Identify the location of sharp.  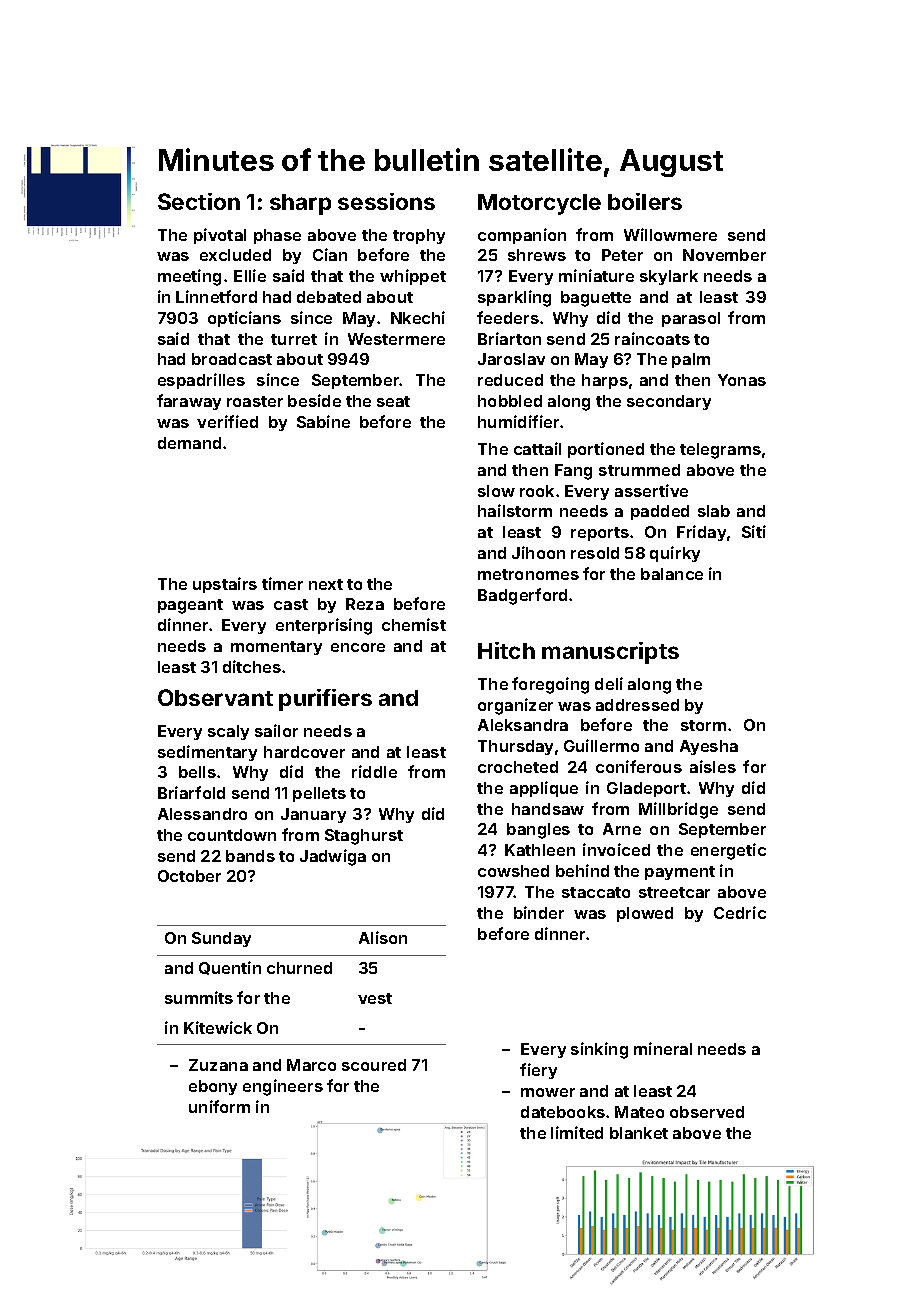
(300, 204).
